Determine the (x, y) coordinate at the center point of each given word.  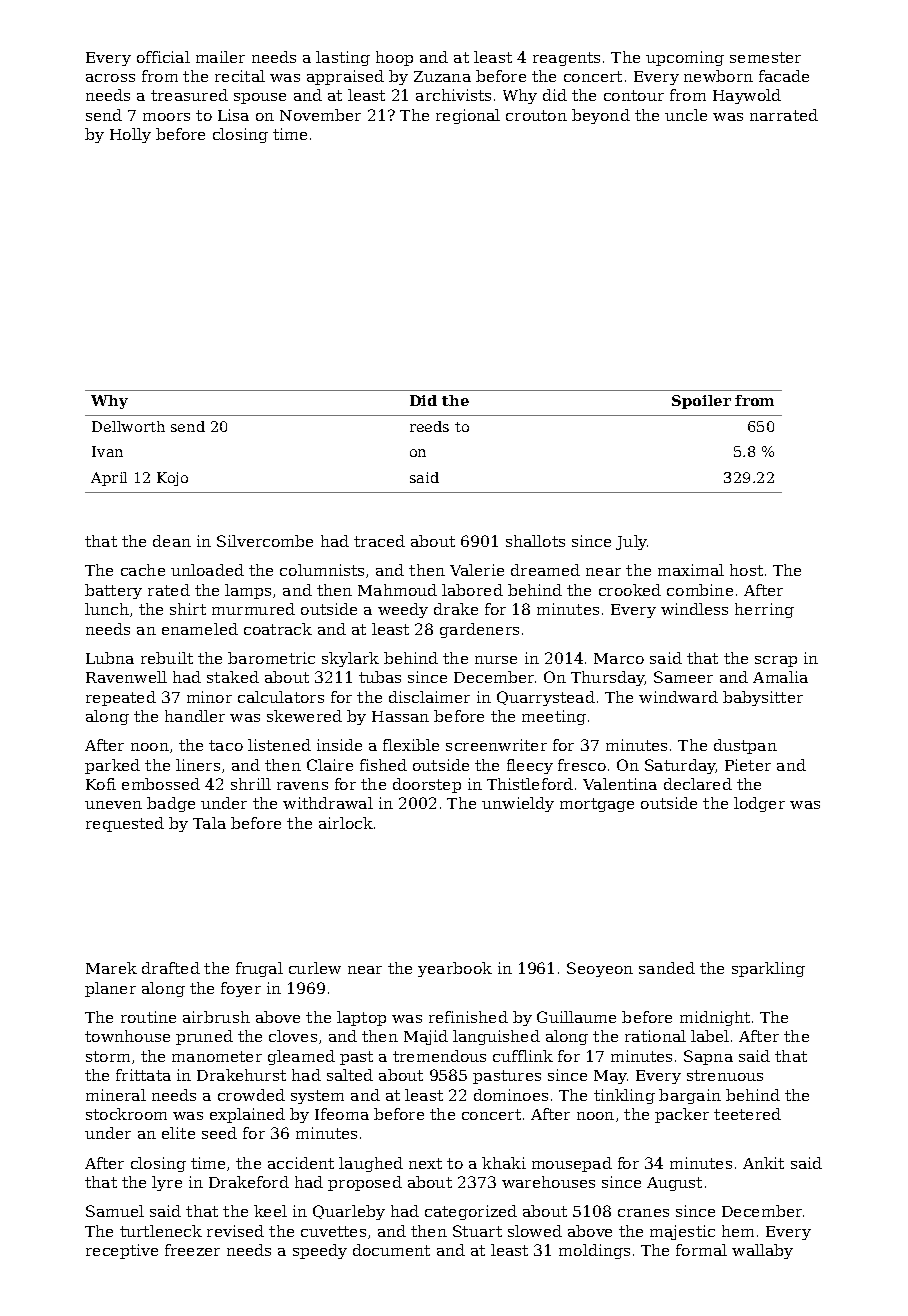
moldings (594, 1251)
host (746, 570)
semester (765, 57)
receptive (122, 1251)
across (110, 78)
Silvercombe (265, 541)
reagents (566, 59)
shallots (535, 541)
